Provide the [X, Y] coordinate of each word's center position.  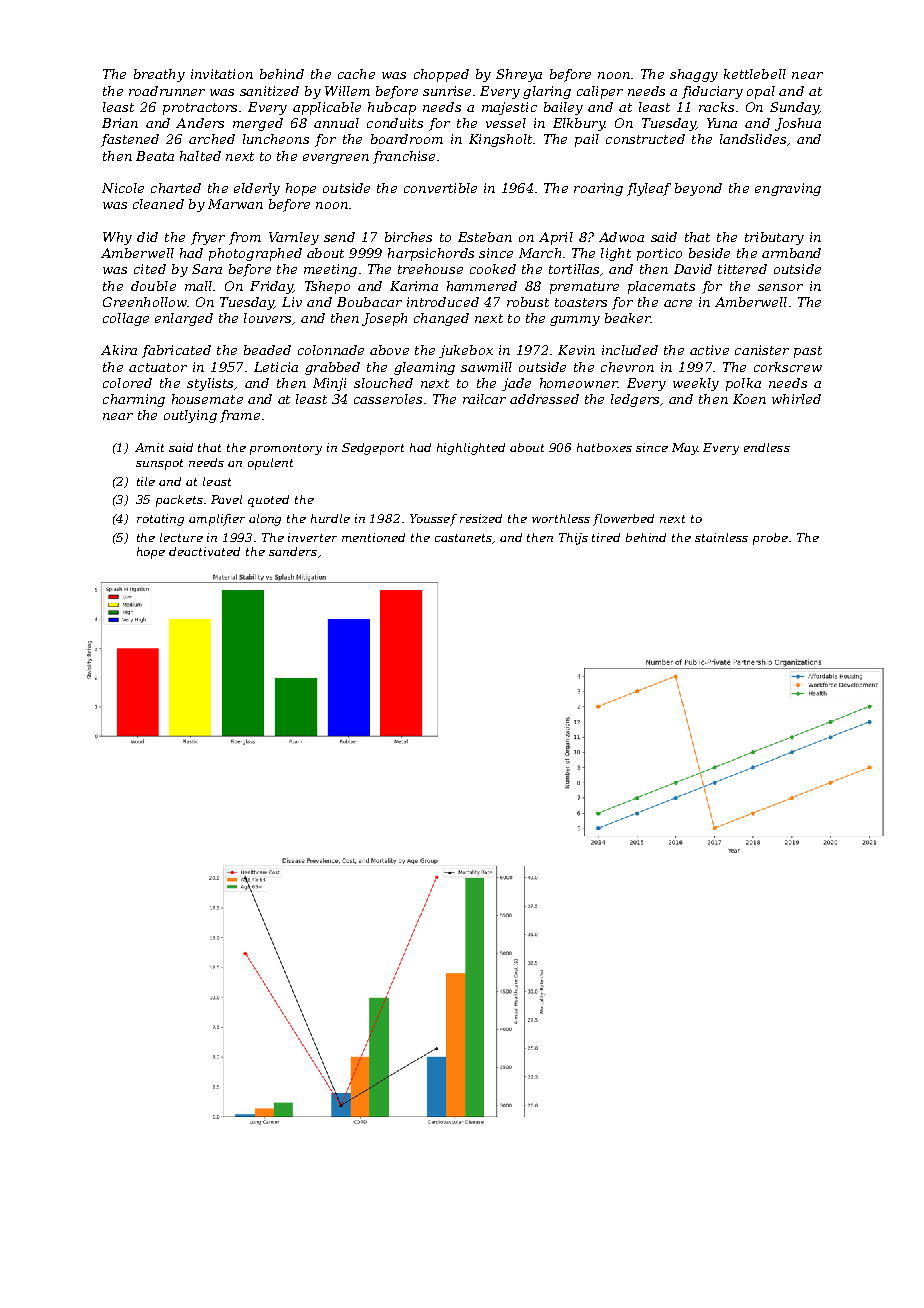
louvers [267, 318]
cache [356, 74]
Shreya [519, 75]
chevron [627, 367]
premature [584, 288]
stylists [210, 384]
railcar [484, 399]
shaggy [694, 75]
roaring [598, 189]
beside [709, 253]
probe [770, 539]
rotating [160, 520]
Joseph [384, 319]
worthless [561, 518]
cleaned [158, 204]
